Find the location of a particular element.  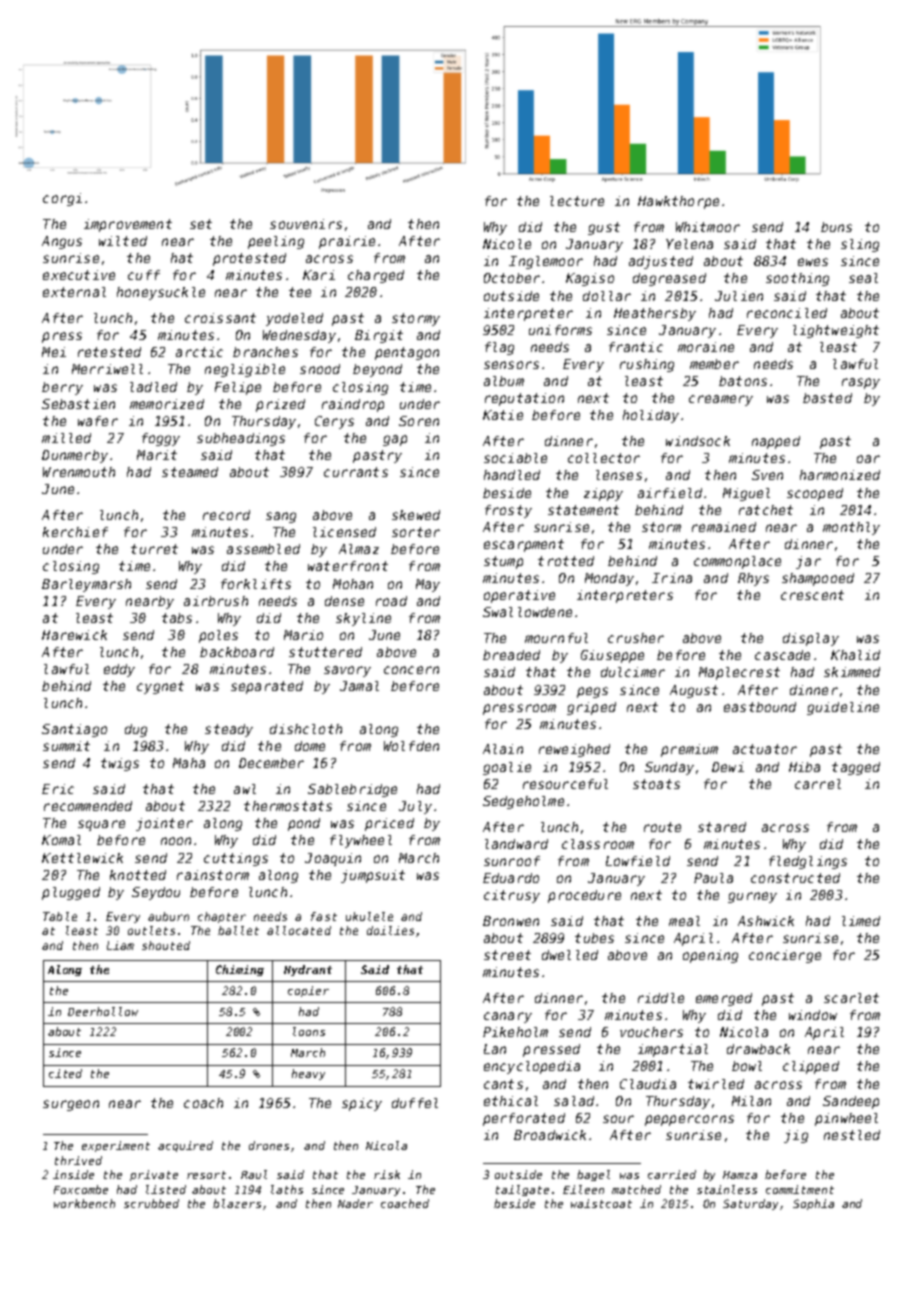

jumpsuit is located at coordinates (373, 876).
